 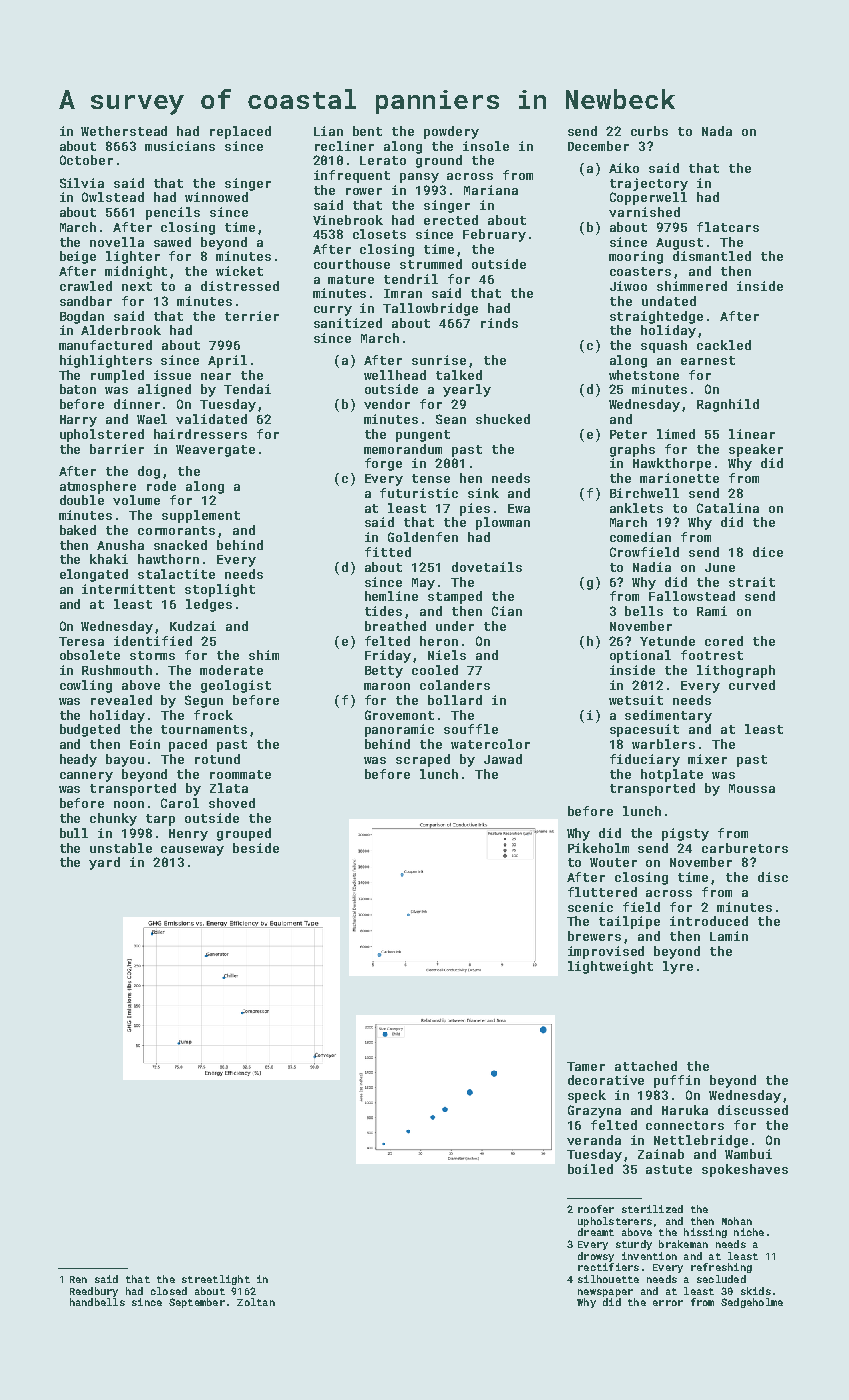 I want to click on causeway, so click(x=192, y=851).
